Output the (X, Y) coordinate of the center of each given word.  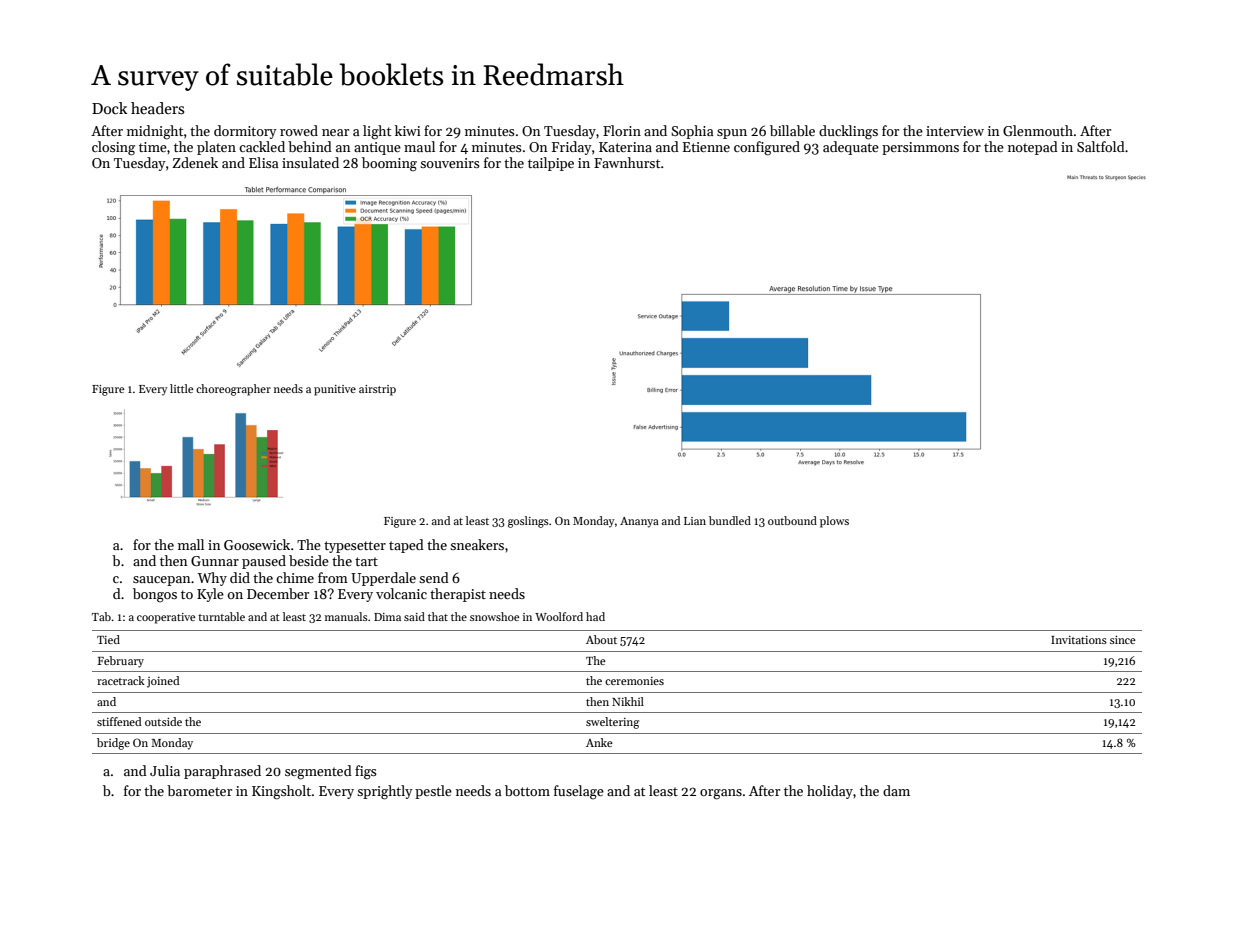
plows (834, 522)
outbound (792, 520)
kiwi (408, 130)
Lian (695, 521)
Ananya (639, 522)
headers (157, 108)
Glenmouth (1038, 130)
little (181, 388)
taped (406, 546)
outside (163, 721)
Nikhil (628, 701)
